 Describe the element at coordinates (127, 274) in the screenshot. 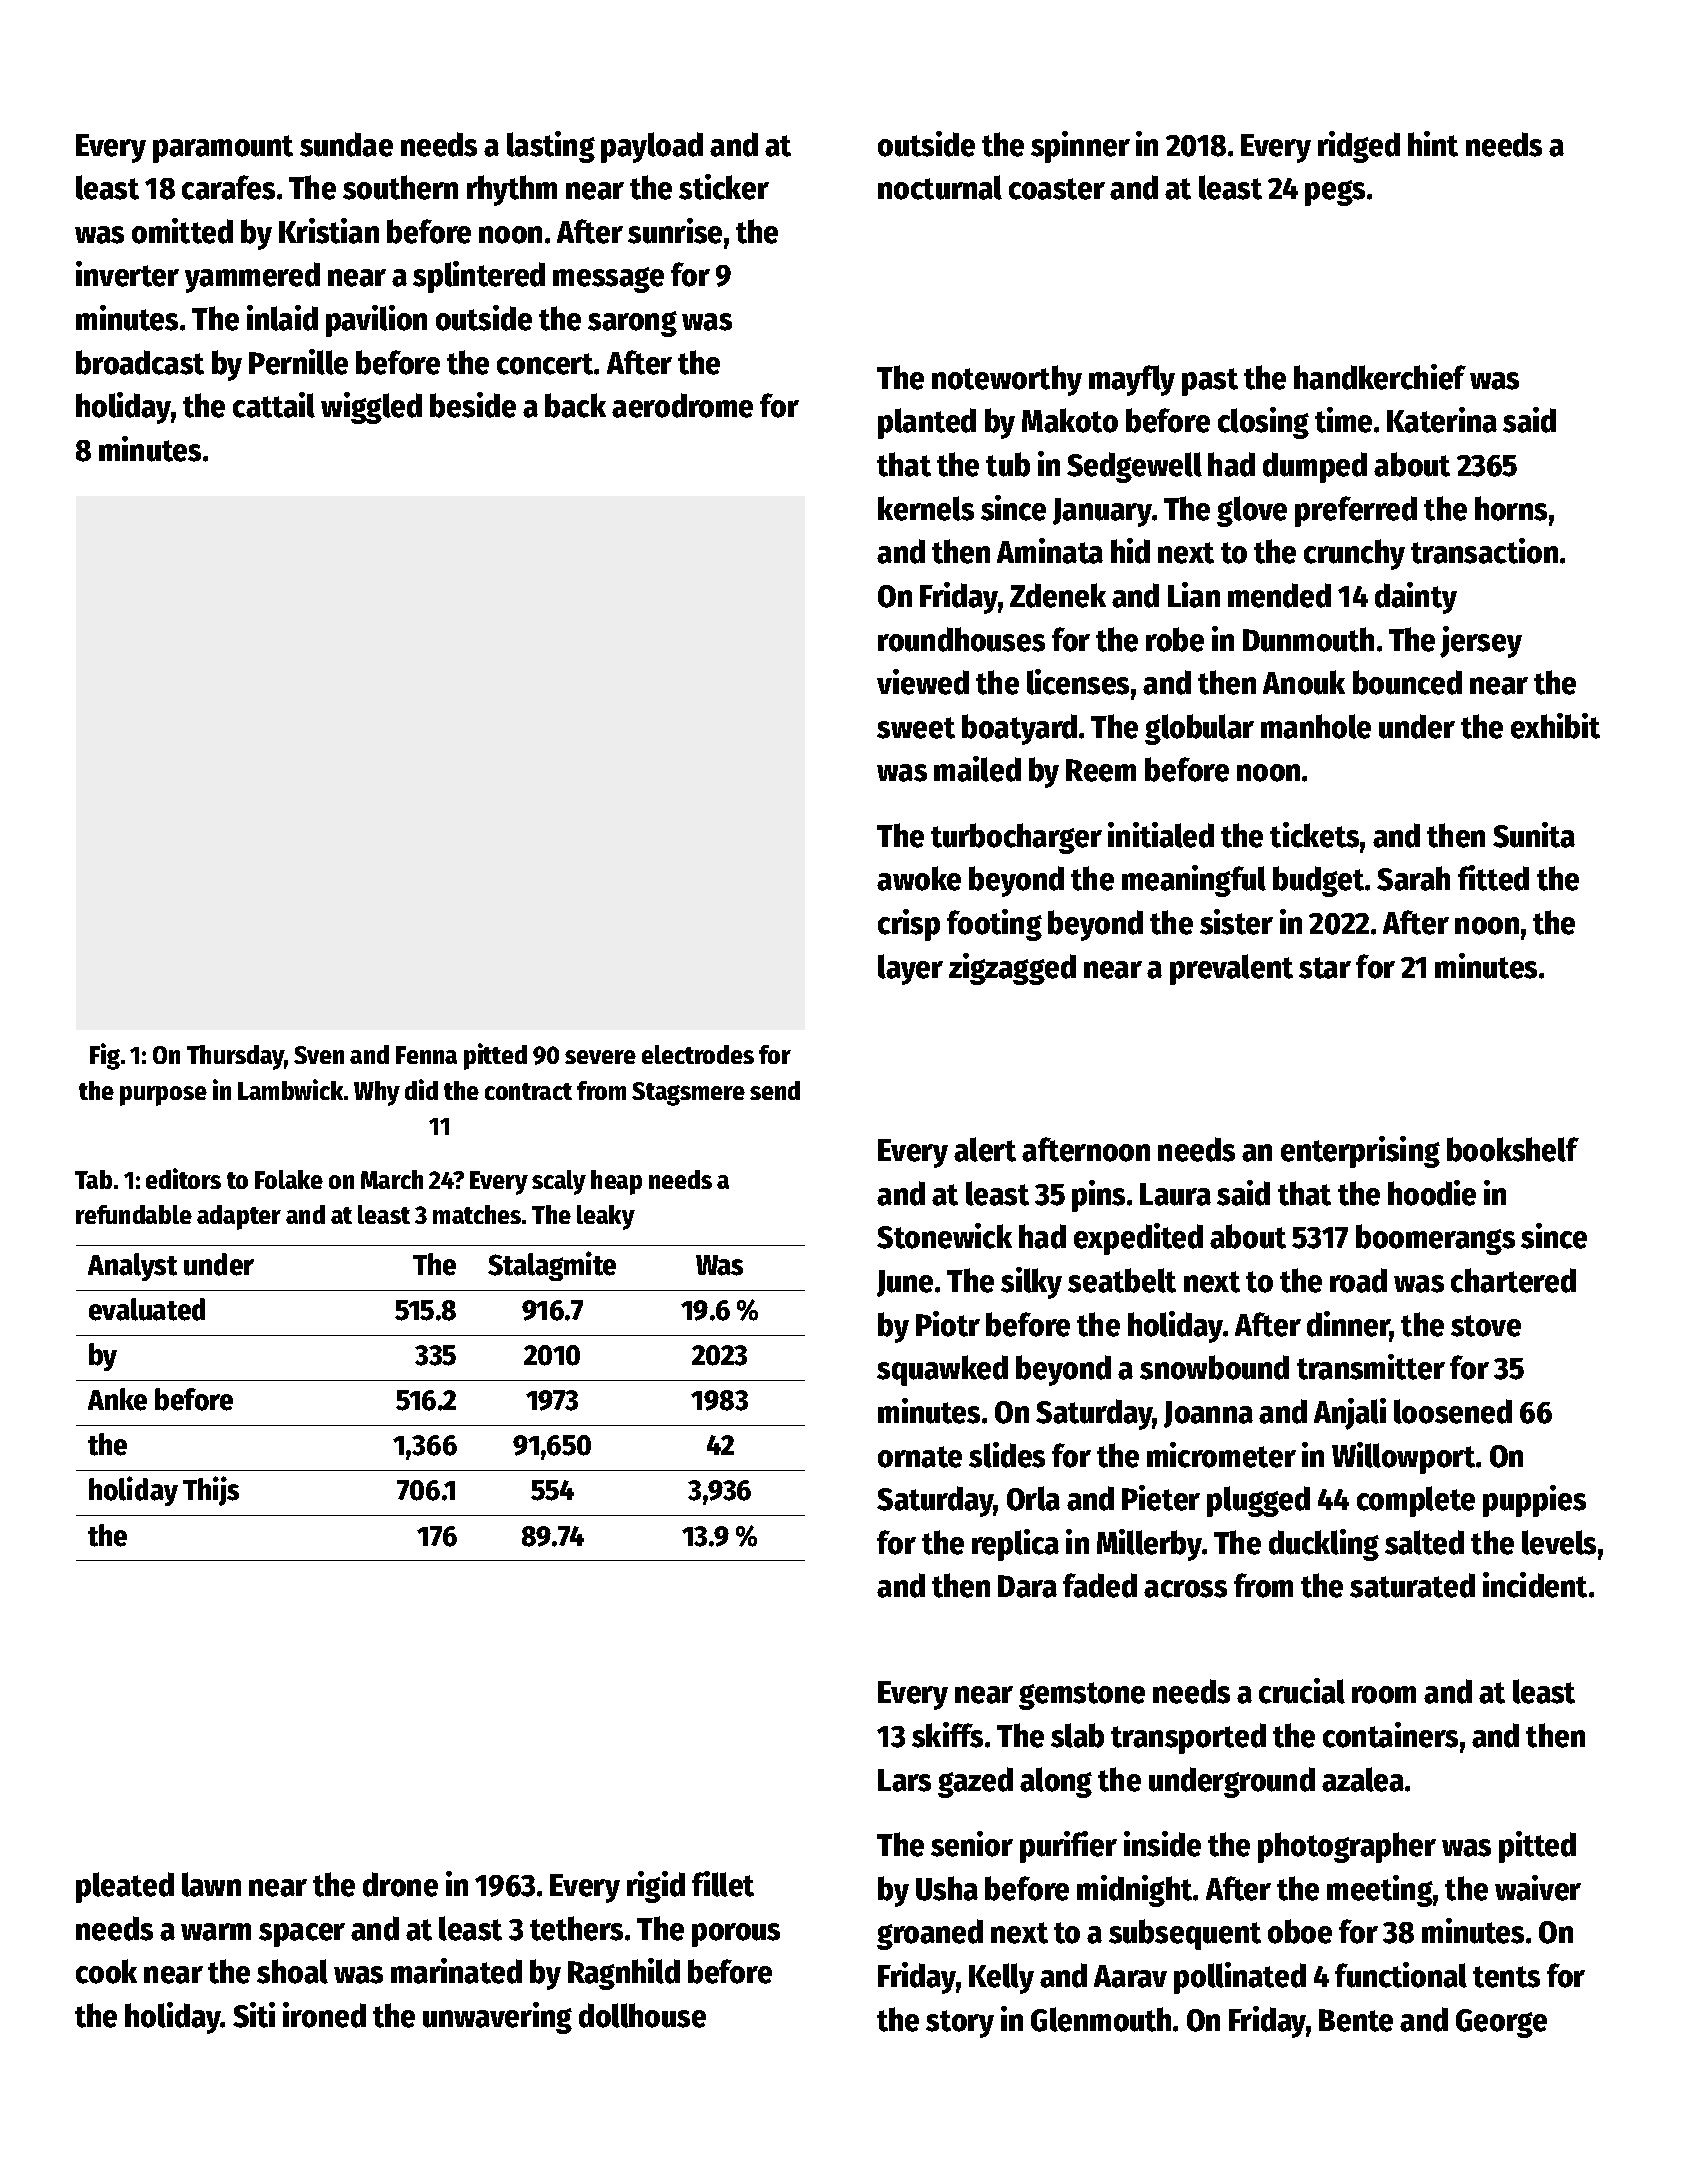

I see `inverter` at that location.
